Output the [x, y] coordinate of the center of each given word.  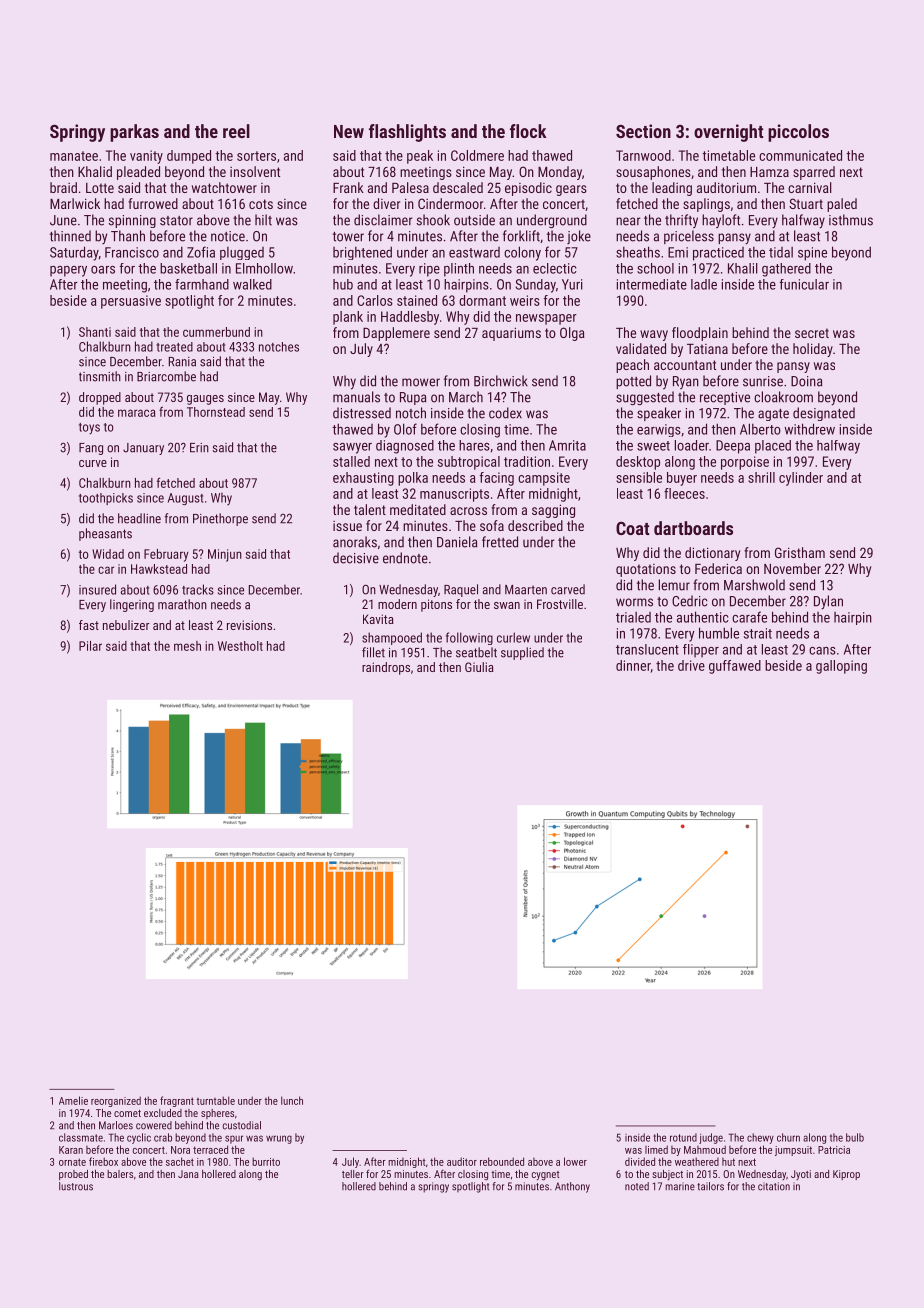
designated [824, 414]
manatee [74, 156]
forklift [521, 236]
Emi [678, 252]
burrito [266, 1161]
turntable [215, 1100]
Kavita [378, 619]
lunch [292, 1100]
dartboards [693, 528]
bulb [855, 1137]
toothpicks [106, 499]
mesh [187, 646]
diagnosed [405, 447]
